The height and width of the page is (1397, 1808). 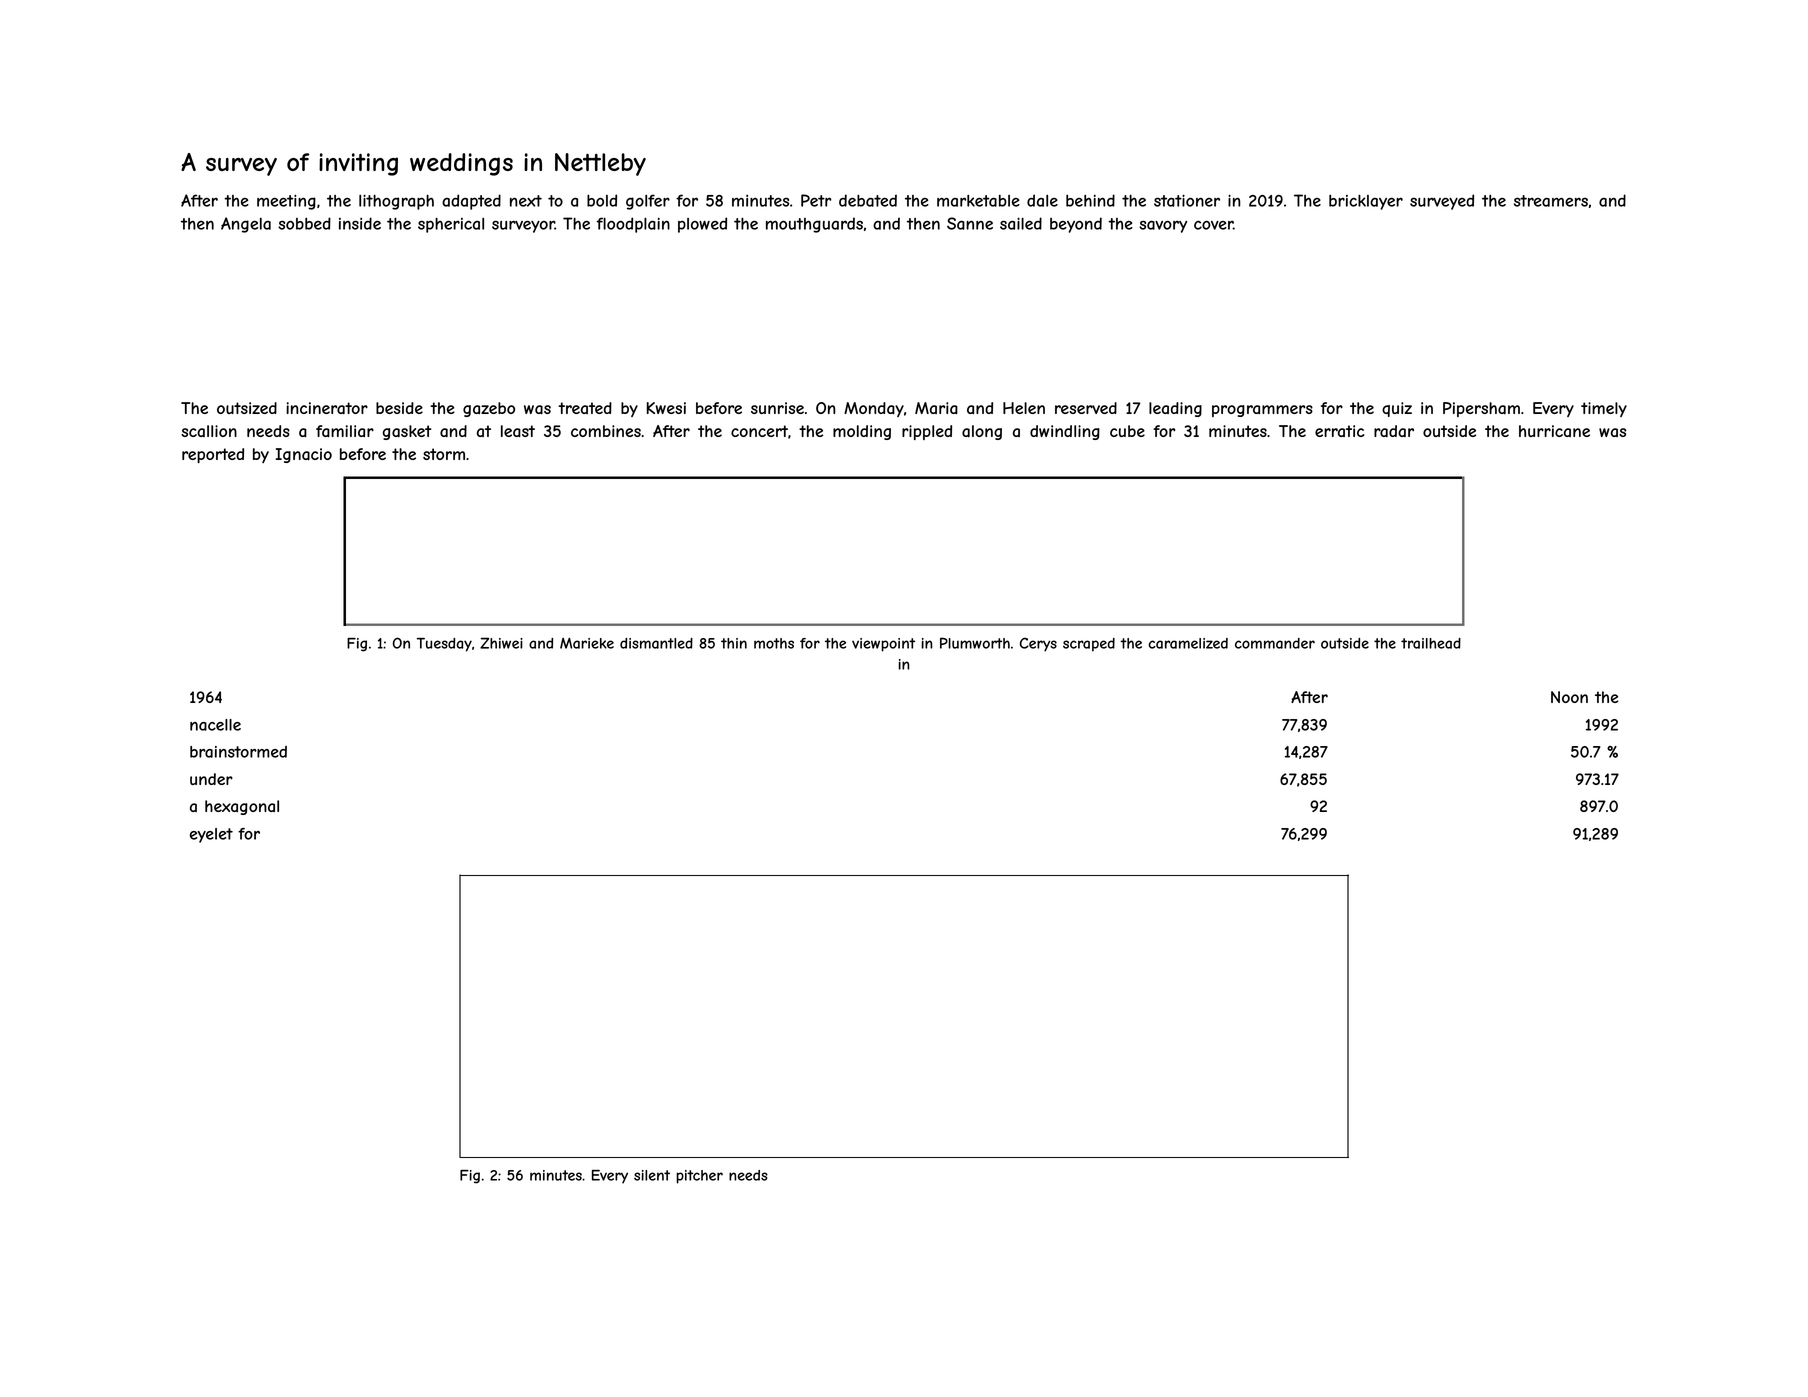 What do you see at coordinates (501, 643) in the page?
I see `Zhiwei` at bounding box center [501, 643].
